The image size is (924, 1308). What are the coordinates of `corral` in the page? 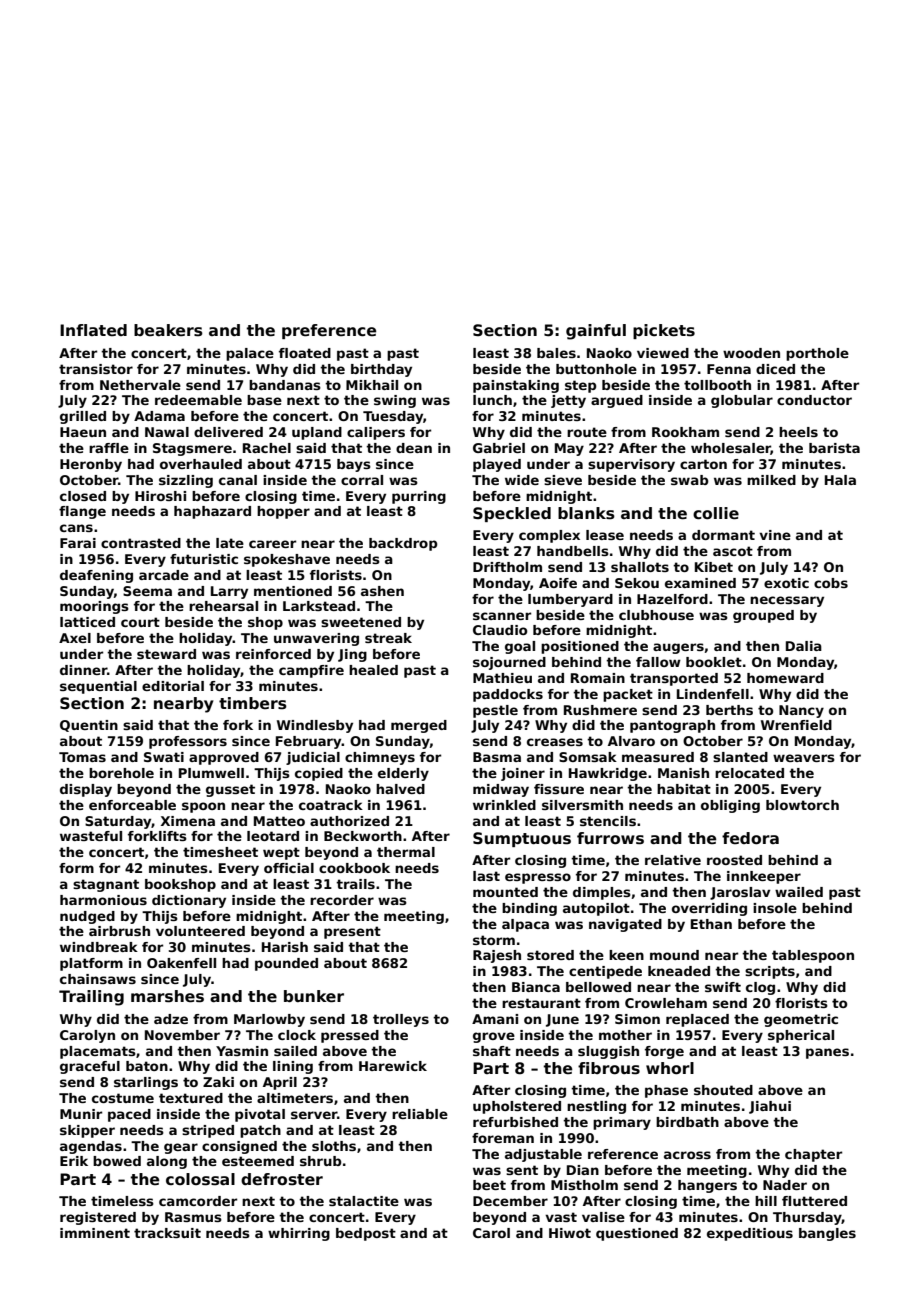 It's located at (362, 480).
